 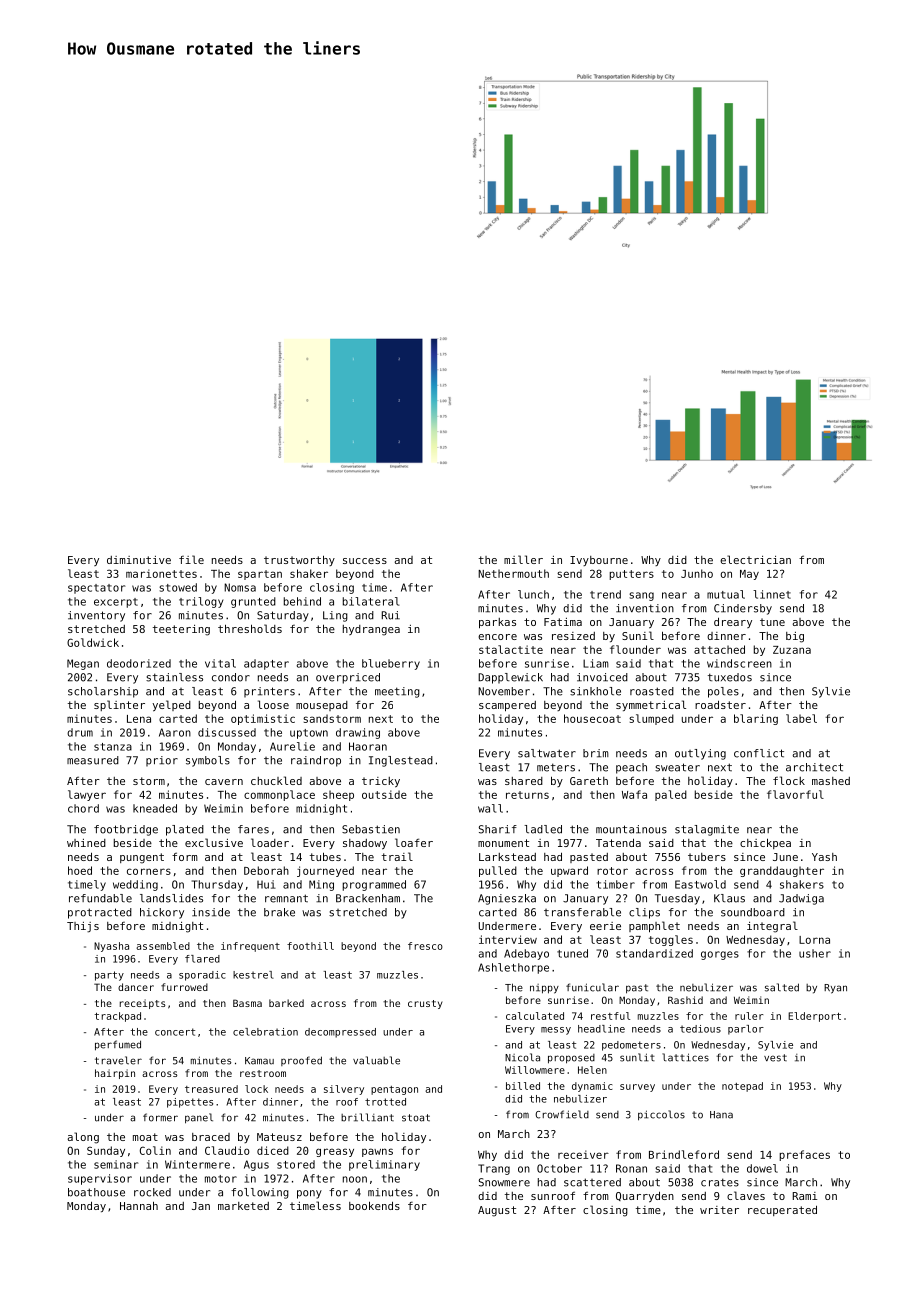 I want to click on Adebayo, so click(x=526, y=954).
